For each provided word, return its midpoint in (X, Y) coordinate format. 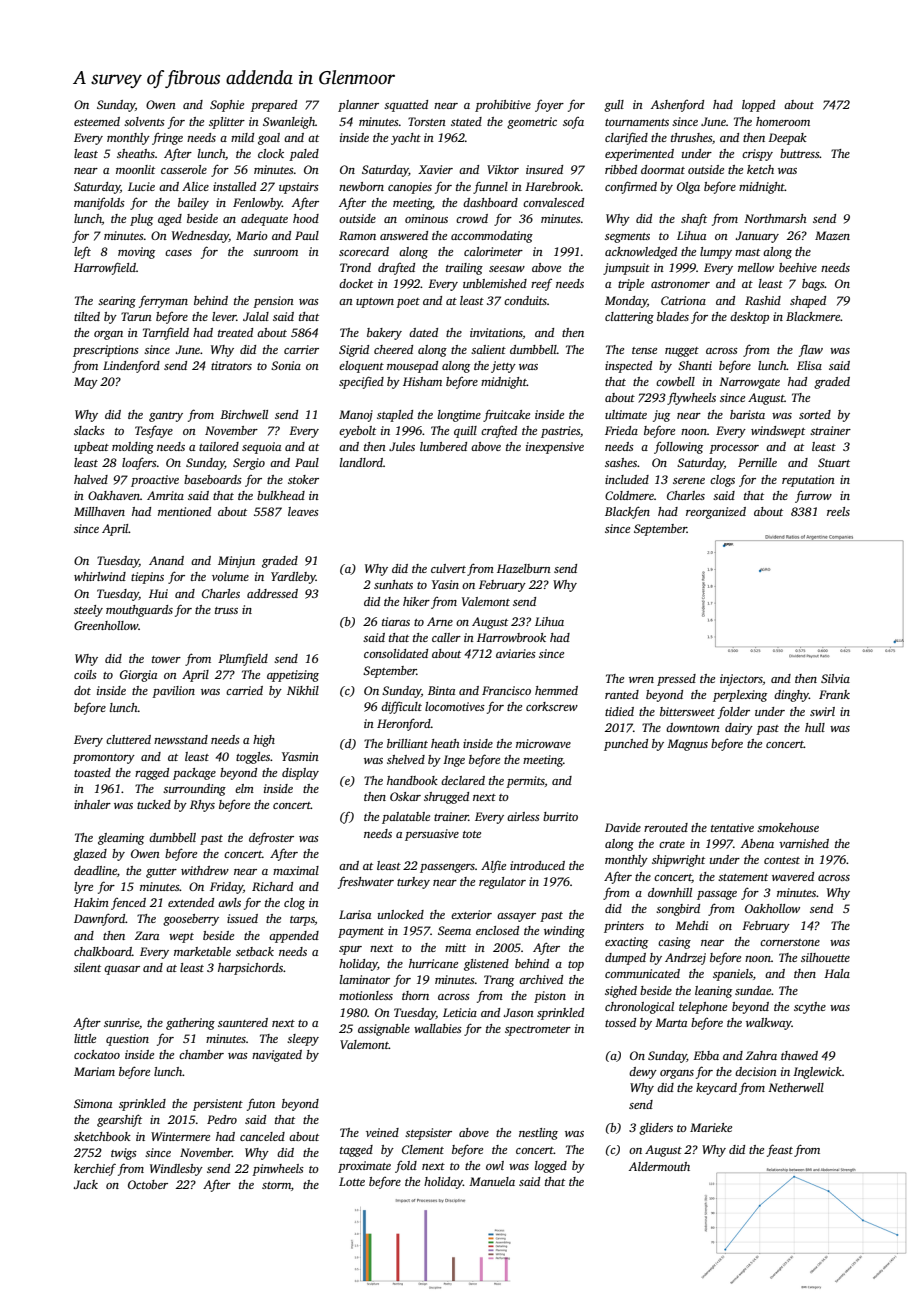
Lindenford (131, 366)
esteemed (97, 121)
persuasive (432, 835)
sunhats (393, 584)
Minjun (236, 562)
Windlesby (176, 1170)
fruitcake (506, 415)
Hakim (91, 902)
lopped (758, 106)
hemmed (556, 690)
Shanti (695, 365)
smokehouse (788, 827)
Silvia (835, 678)
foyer (549, 106)
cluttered (128, 739)
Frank (834, 694)
